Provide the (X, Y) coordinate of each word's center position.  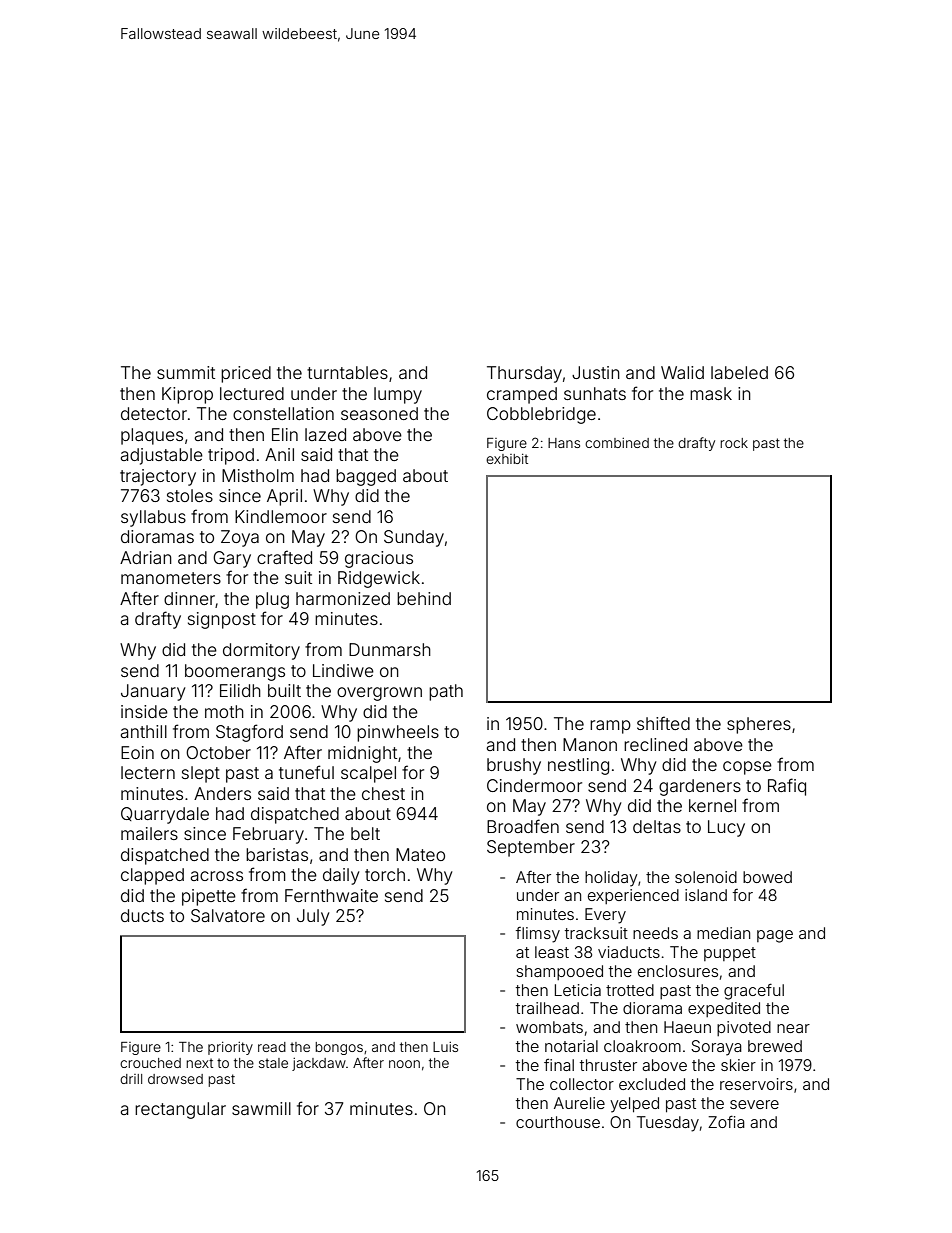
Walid (682, 372)
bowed (767, 877)
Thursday (524, 374)
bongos (339, 1048)
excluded (652, 1084)
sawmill (261, 1108)
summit (186, 372)
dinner (189, 598)
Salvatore (228, 915)
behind (424, 598)
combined (617, 443)
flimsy (538, 935)
